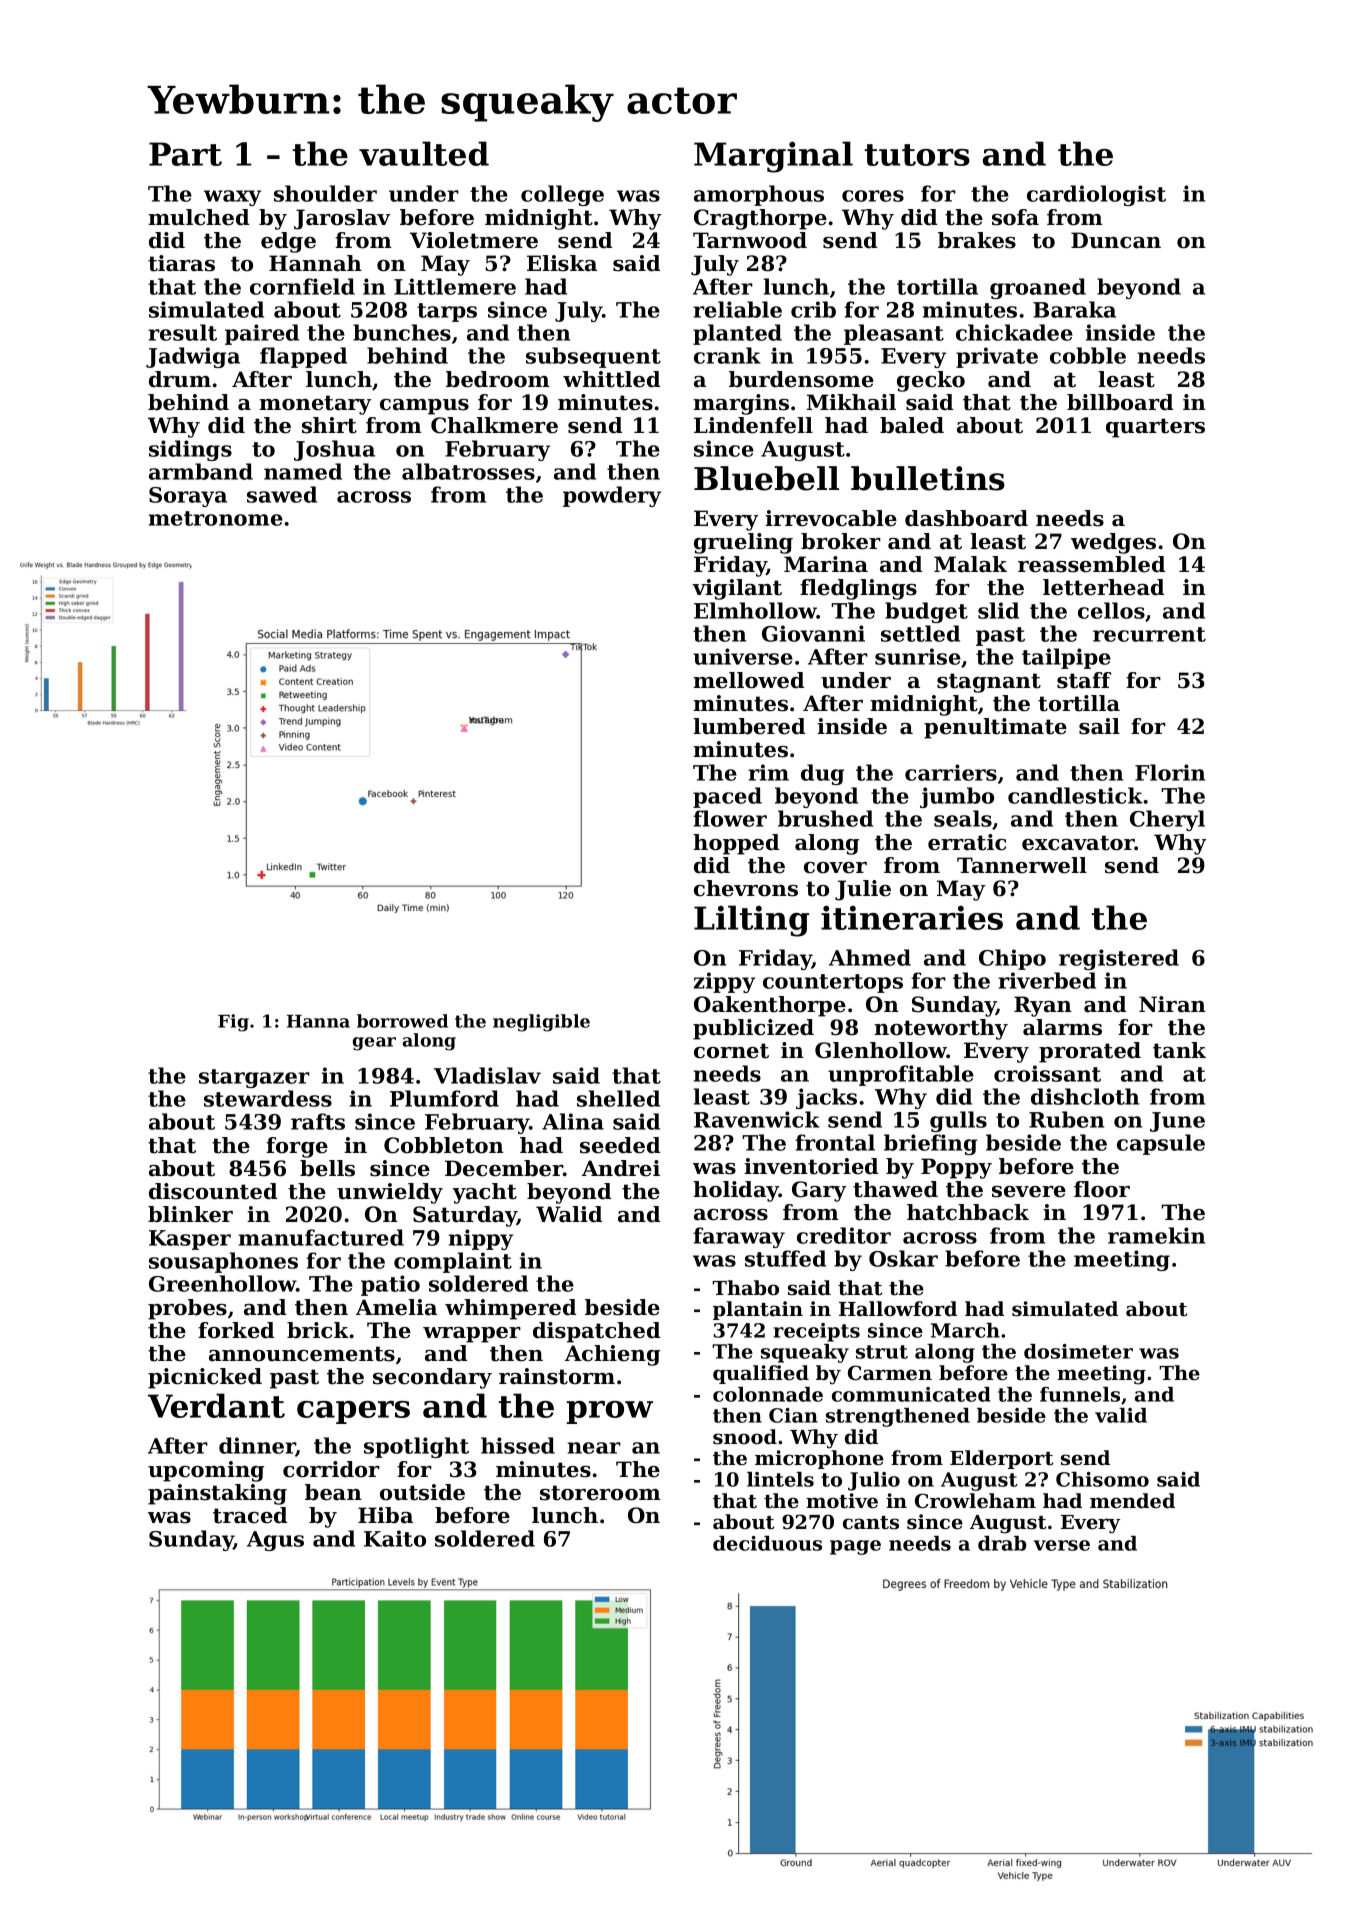 Image resolution: width=1354 pixels, height=1915 pixels. Describe the element at coordinates (395, 1538) in the screenshot. I see `Kaito` at that location.
